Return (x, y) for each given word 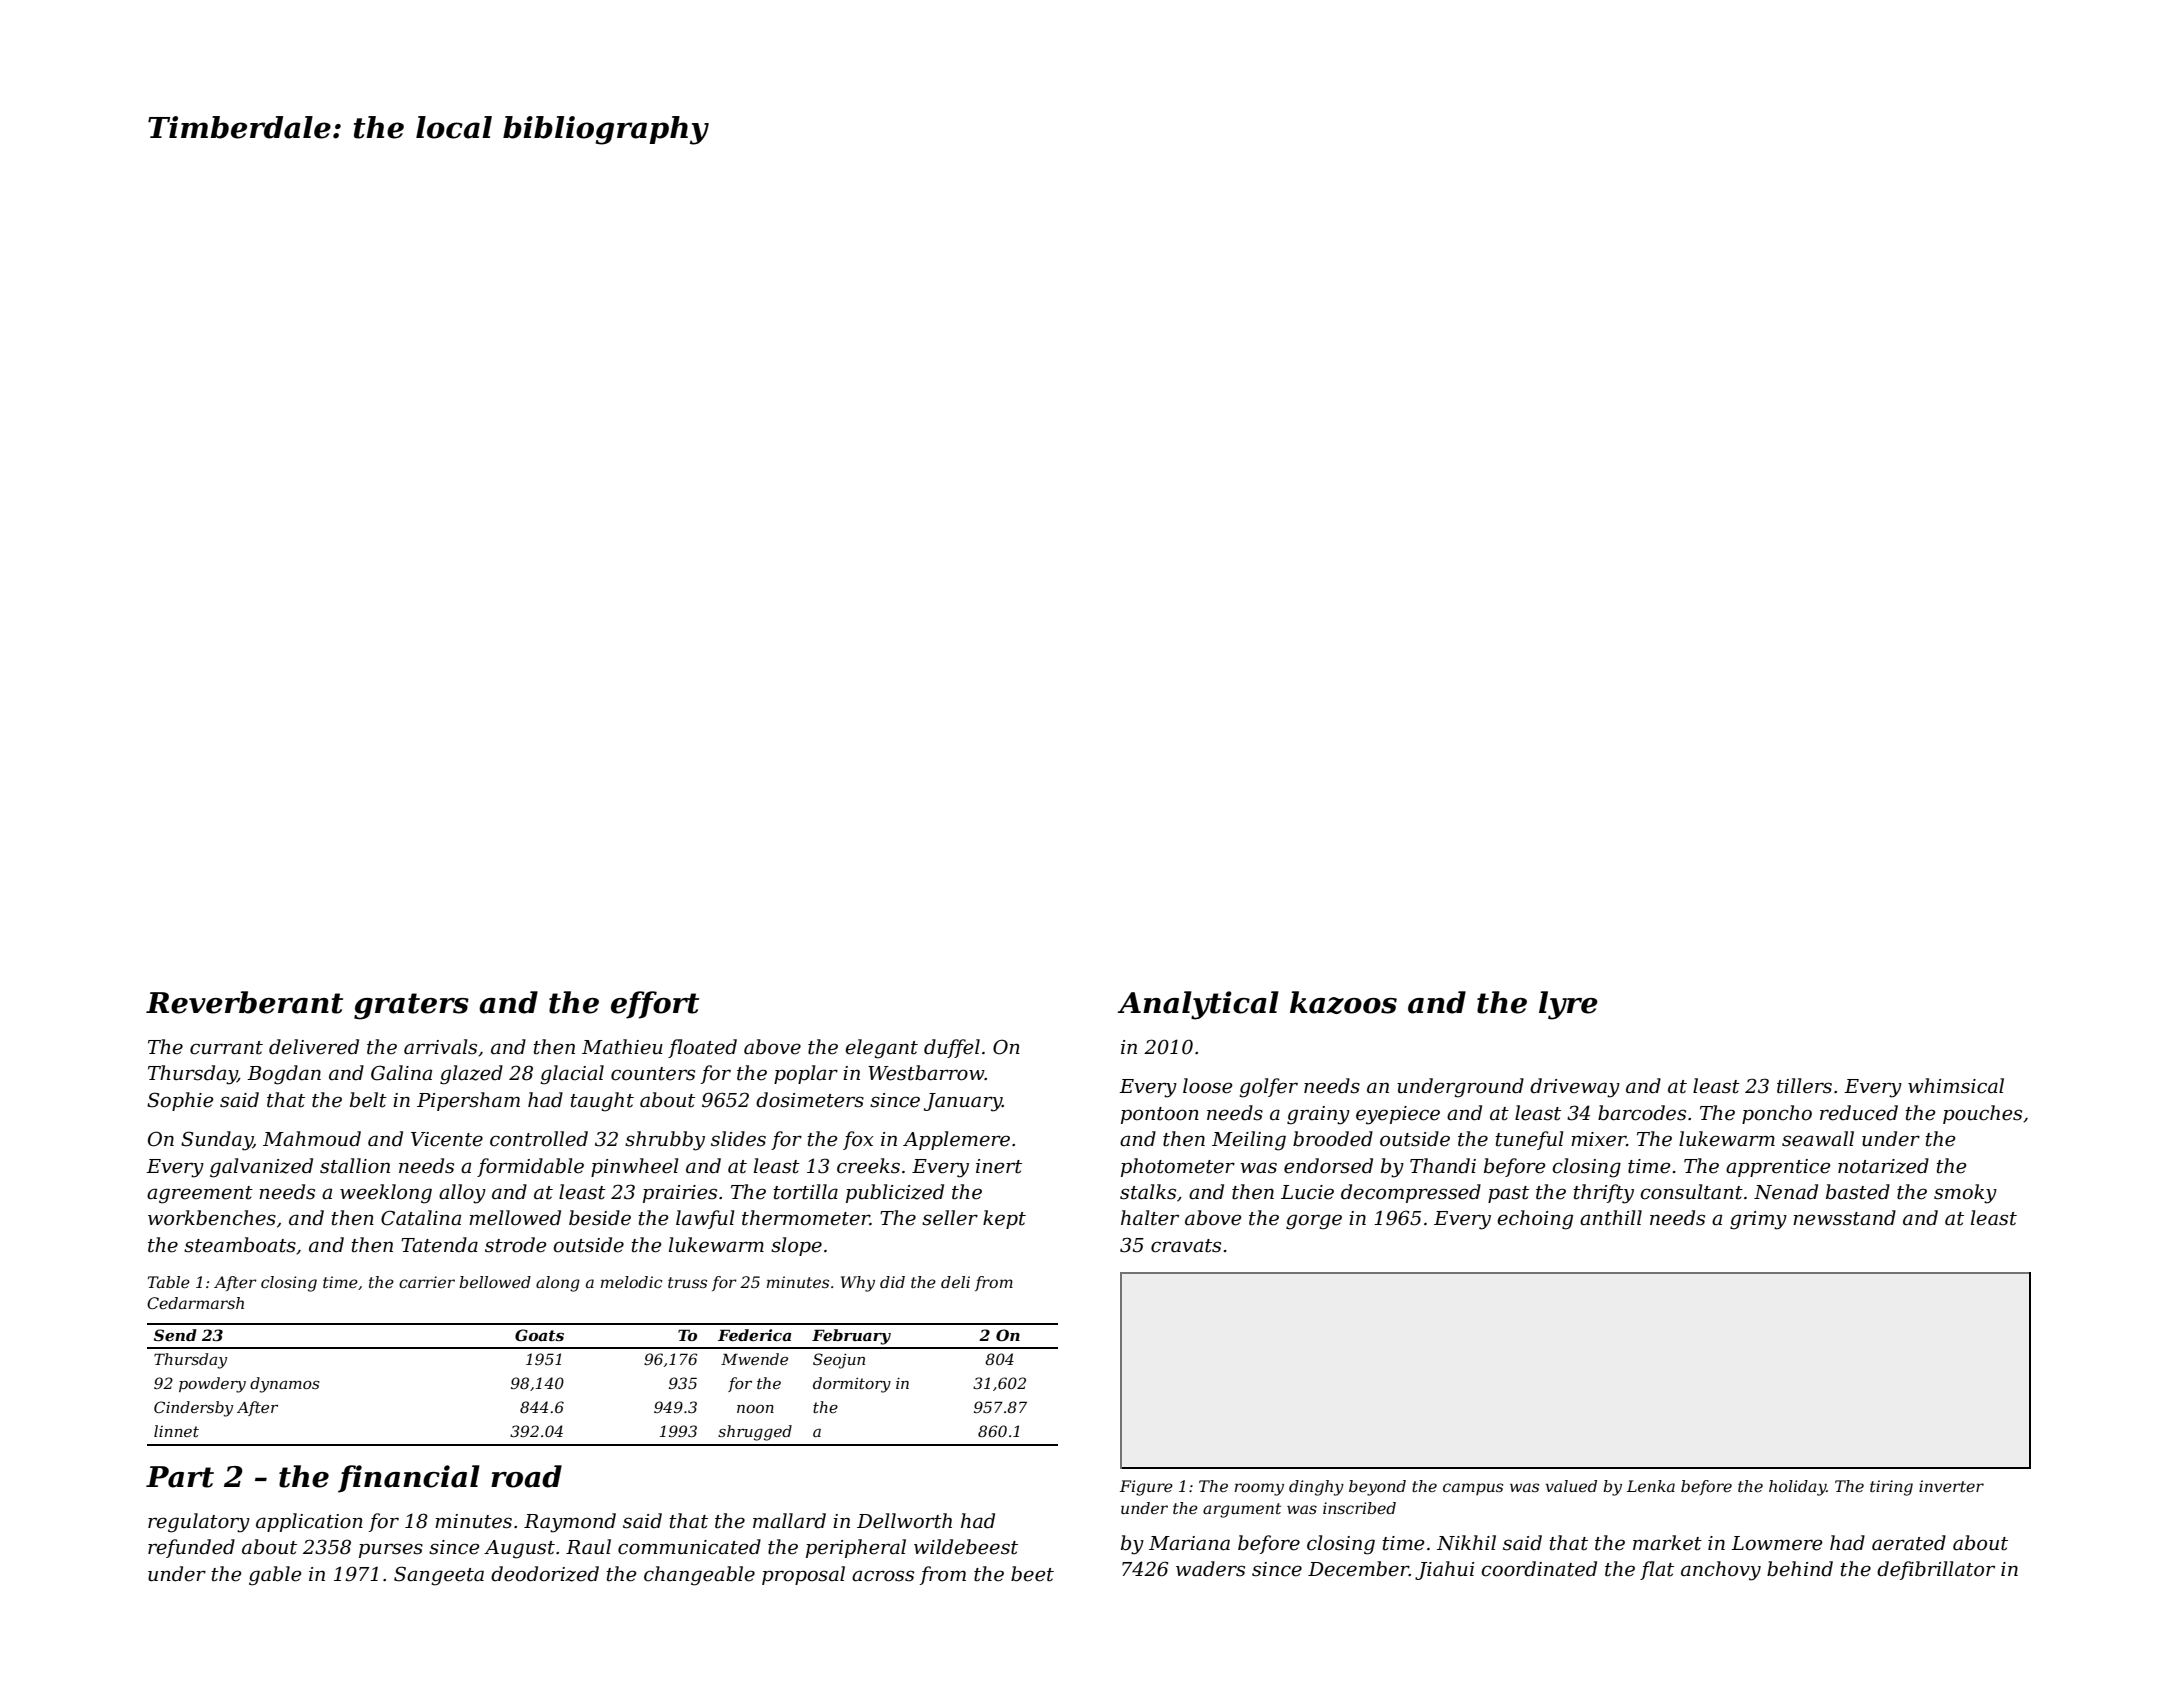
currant (226, 1048)
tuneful (1529, 1140)
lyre (1568, 1005)
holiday (1797, 1488)
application (309, 1522)
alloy (462, 1194)
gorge (1314, 1222)
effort (655, 1005)
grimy (1758, 1220)
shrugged (755, 1433)
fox (858, 1140)
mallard (789, 1521)
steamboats (240, 1245)
